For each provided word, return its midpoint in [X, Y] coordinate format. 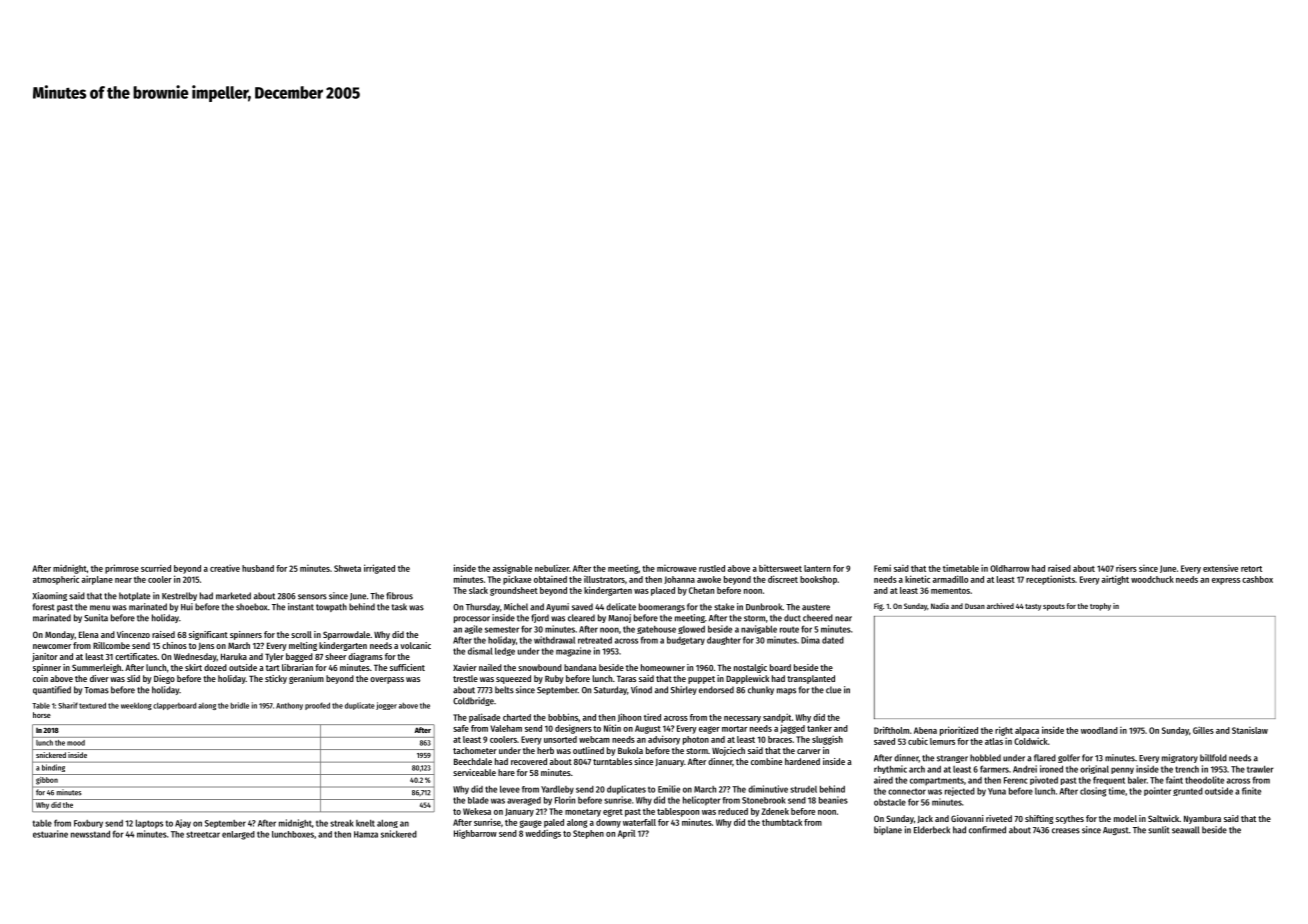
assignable [512, 569]
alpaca [1027, 731]
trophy [1100, 607]
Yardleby [557, 790]
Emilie [669, 789]
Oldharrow [1010, 568]
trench [1187, 769]
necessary [742, 719]
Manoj [619, 618]
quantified [52, 690]
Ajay [183, 823]
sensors [312, 597]
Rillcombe [111, 645]
